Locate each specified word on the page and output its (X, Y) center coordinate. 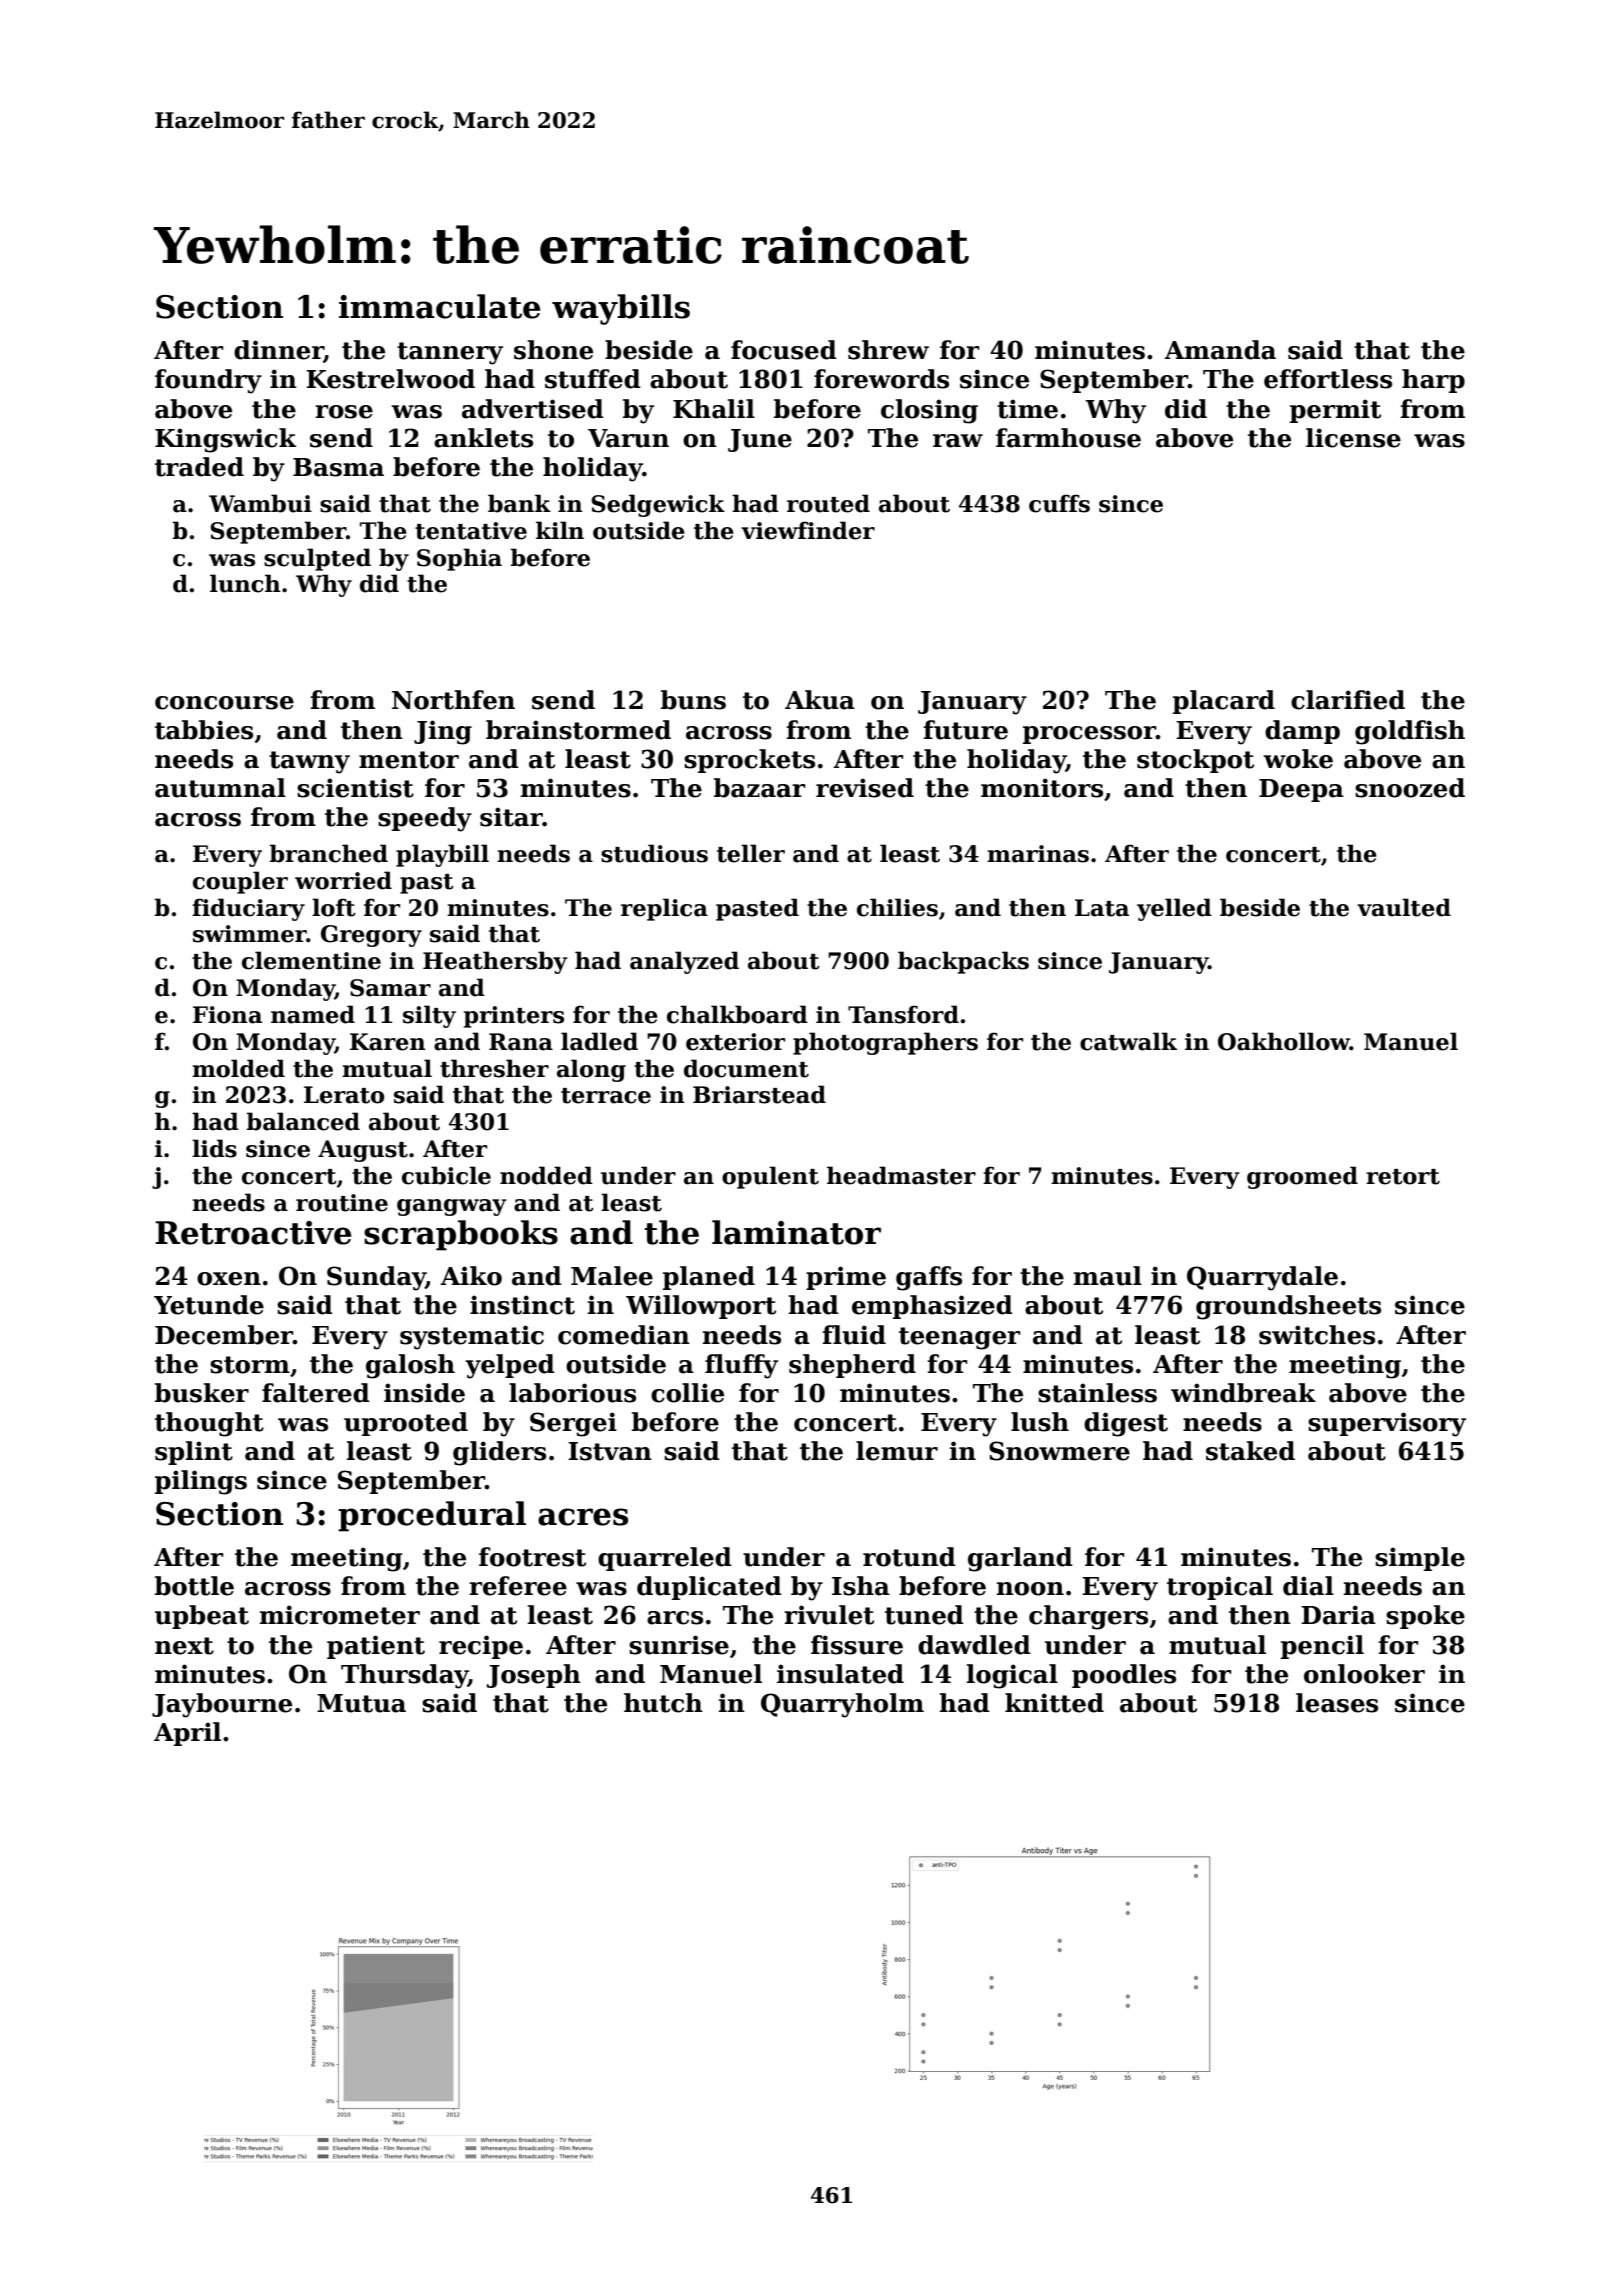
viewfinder (808, 530)
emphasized (932, 1307)
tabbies (204, 730)
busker (202, 1393)
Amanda (1220, 350)
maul (1108, 1276)
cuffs (1059, 503)
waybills (621, 309)
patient (376, 1647)
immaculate (439, 306)
